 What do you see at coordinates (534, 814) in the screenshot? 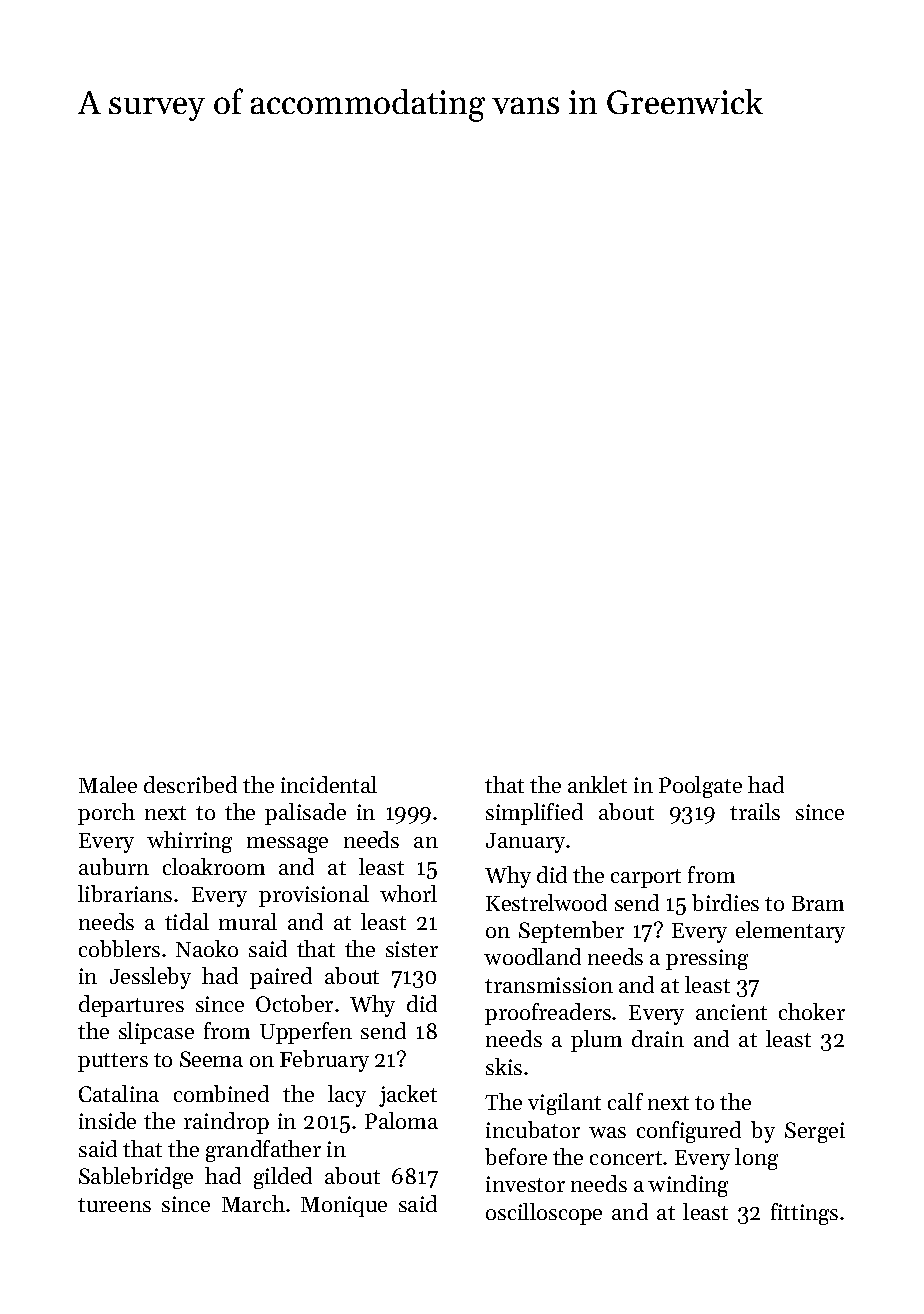
I see `simplified` at bounding box center [534, 814].
